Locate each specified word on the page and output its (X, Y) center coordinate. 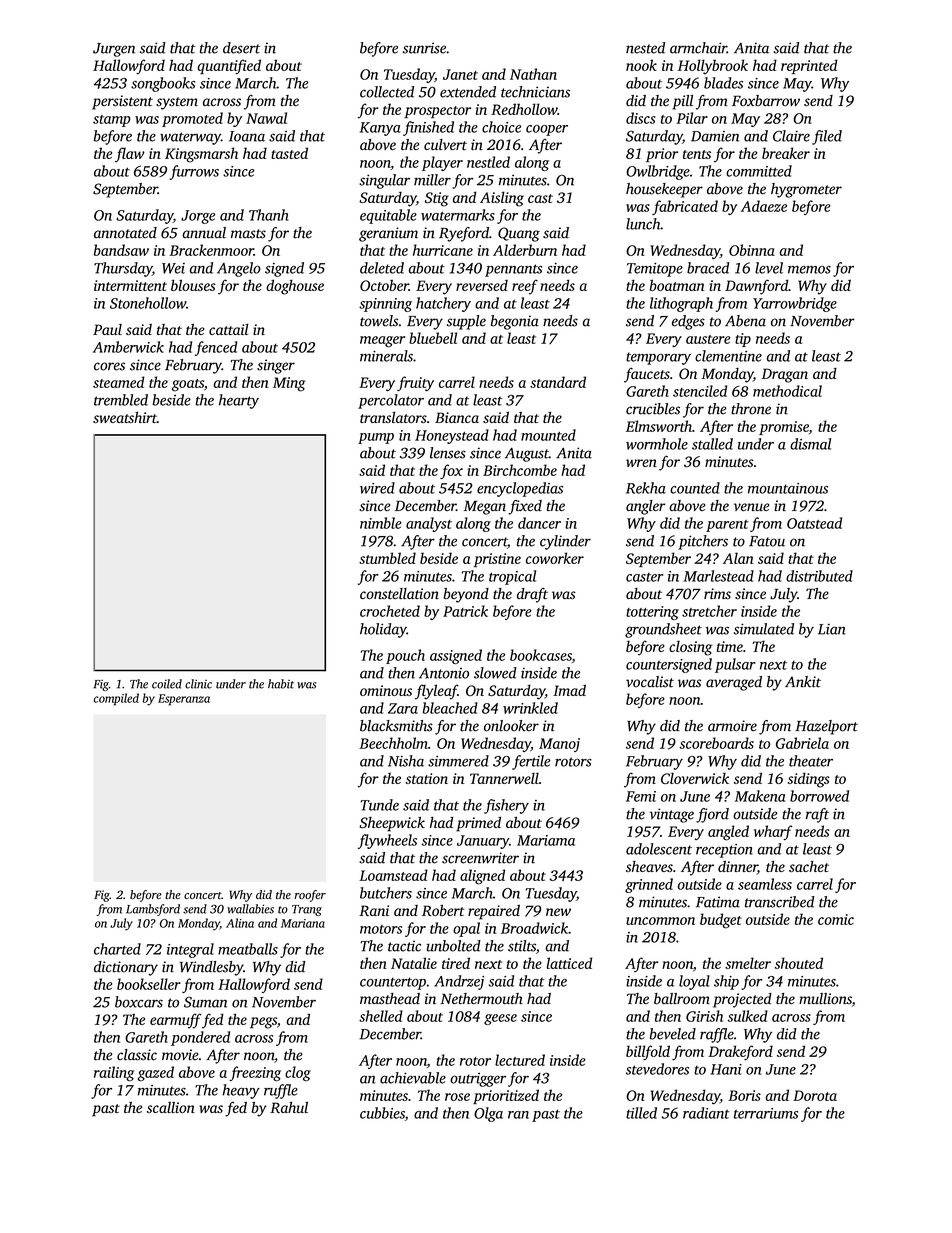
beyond (466, 595)
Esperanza (184, 700)
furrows (194, 172)
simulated (764, 629)
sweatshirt (125, 417)
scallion (171, 1107)
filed (827, 137)
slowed (495, 673)
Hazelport (826, 727)
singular (384, 181)
